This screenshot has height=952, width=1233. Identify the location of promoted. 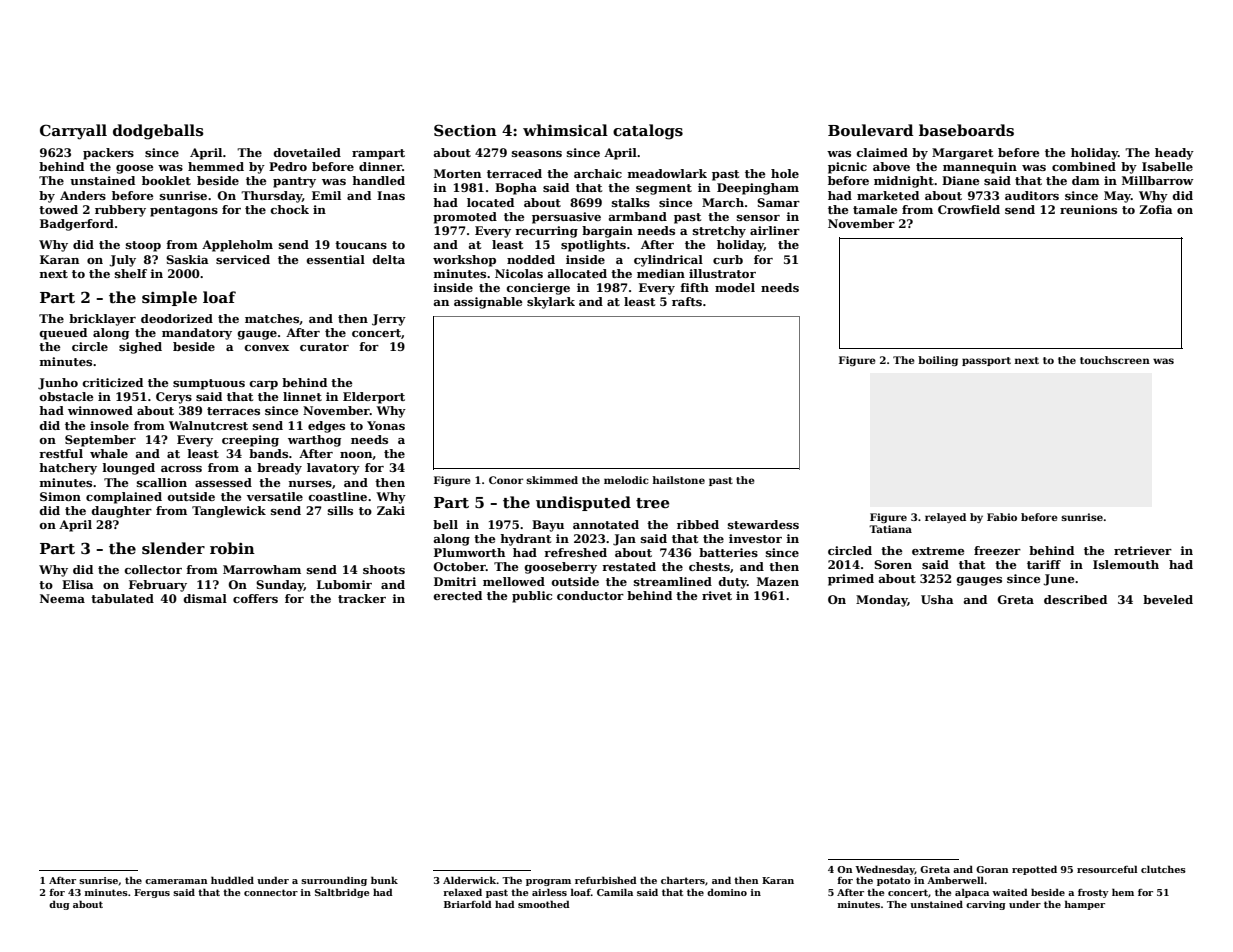
(465, 218).
